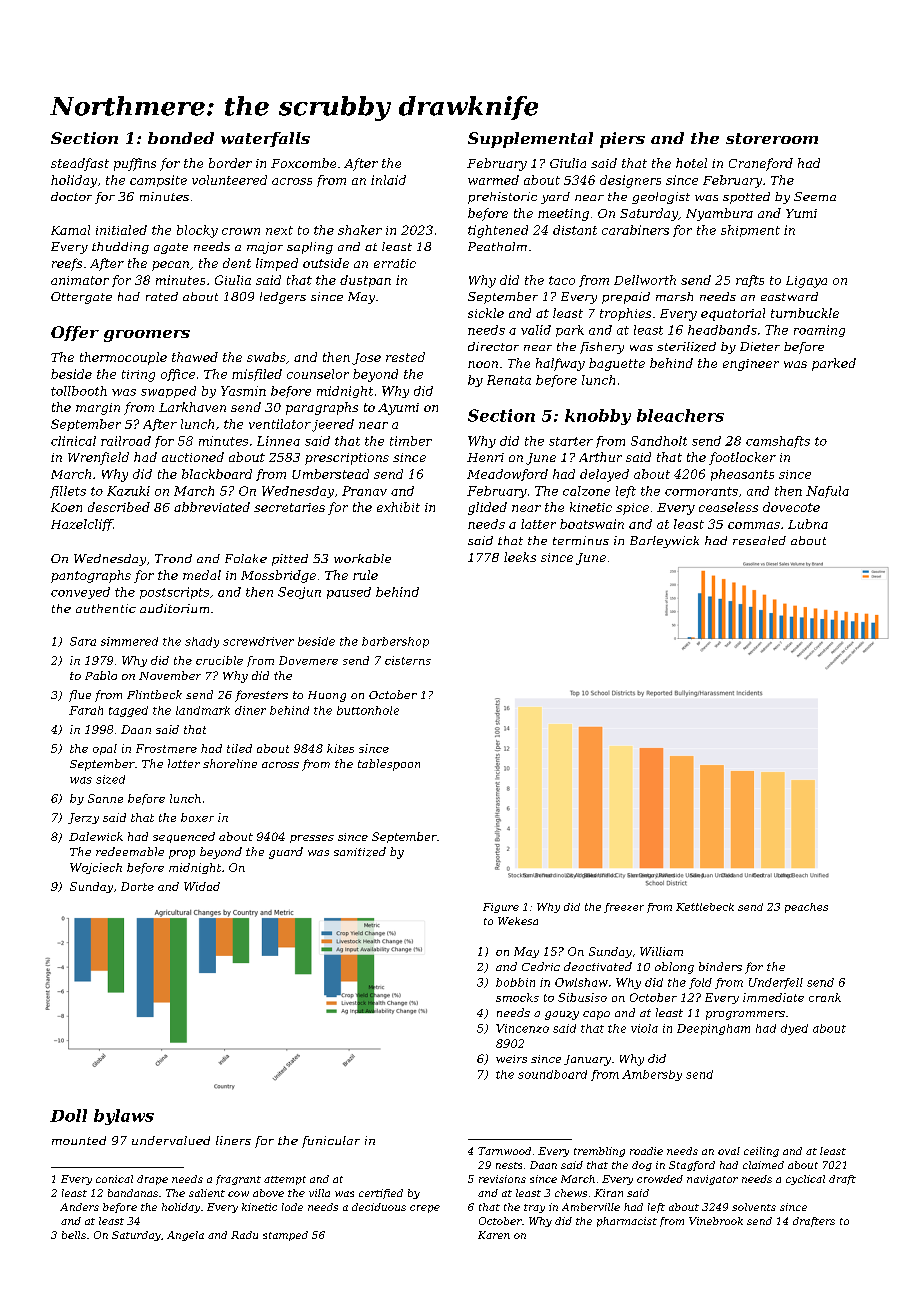  What do you see at coordinates (379, 1207) in the screenshot?
I see `deciduous` at bounding box center [379, 1207].
